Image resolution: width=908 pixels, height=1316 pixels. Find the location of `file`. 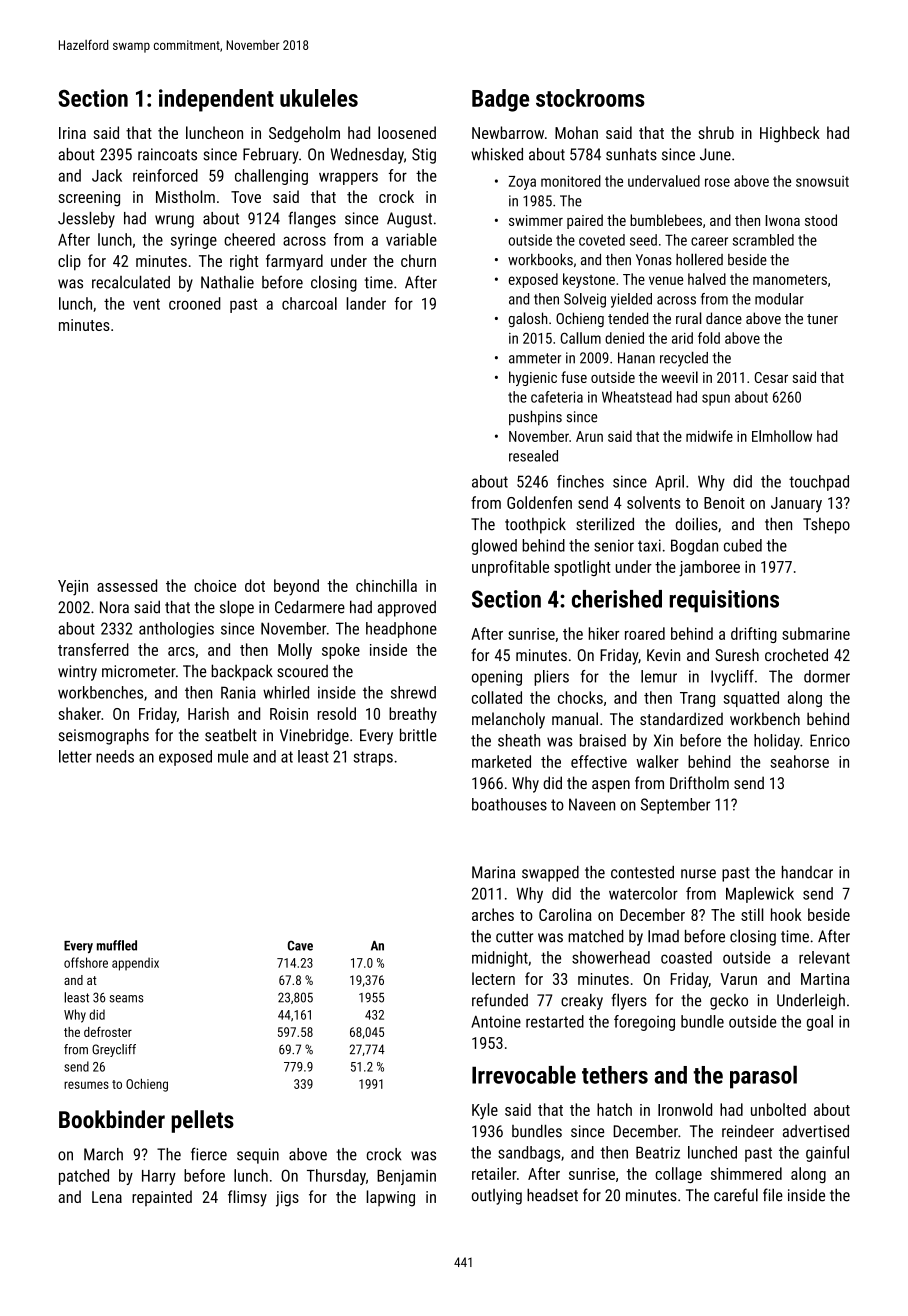

file is located at coordinates (773, 1195).
